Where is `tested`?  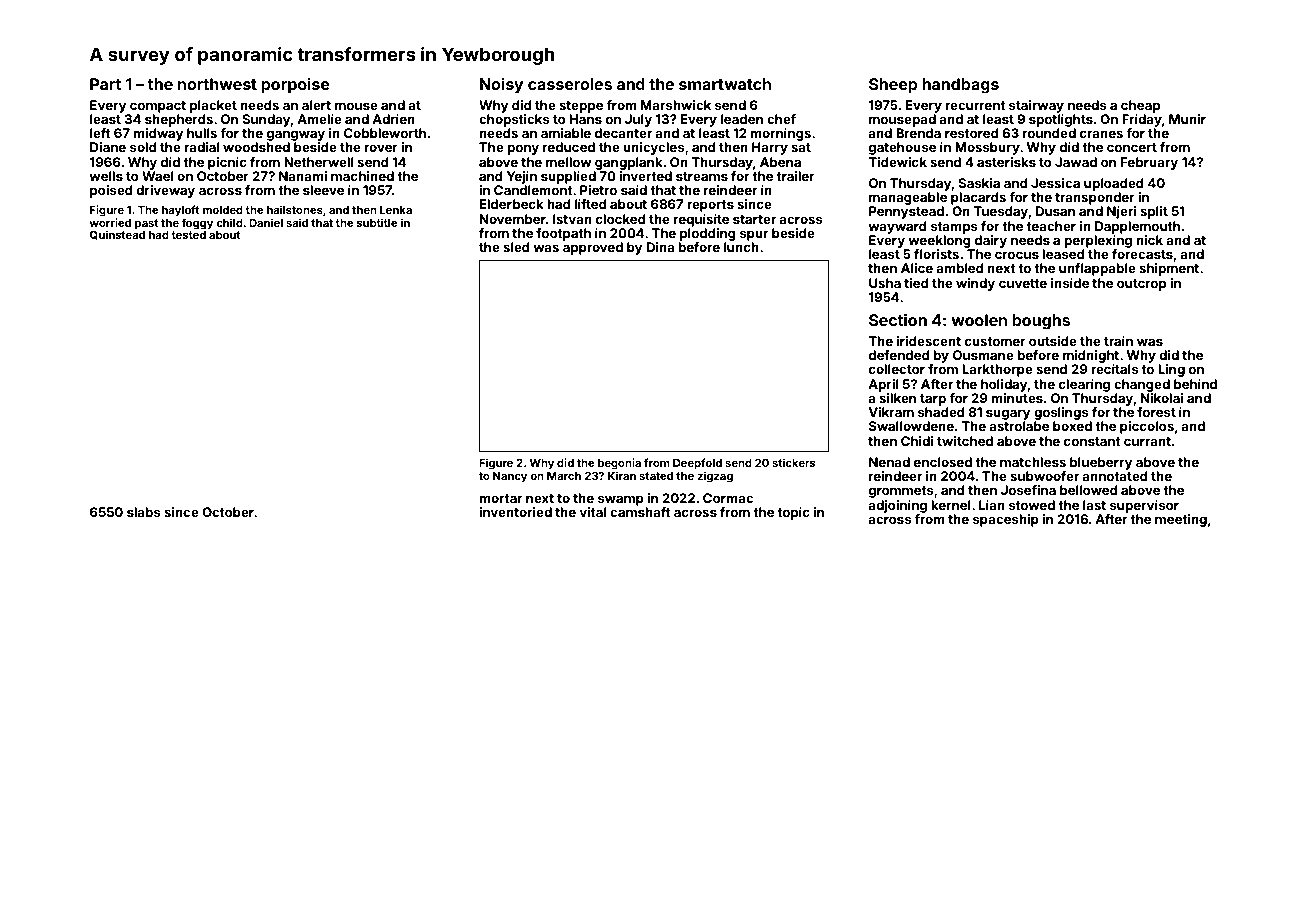 tested is located at coordinates (188, 235).
